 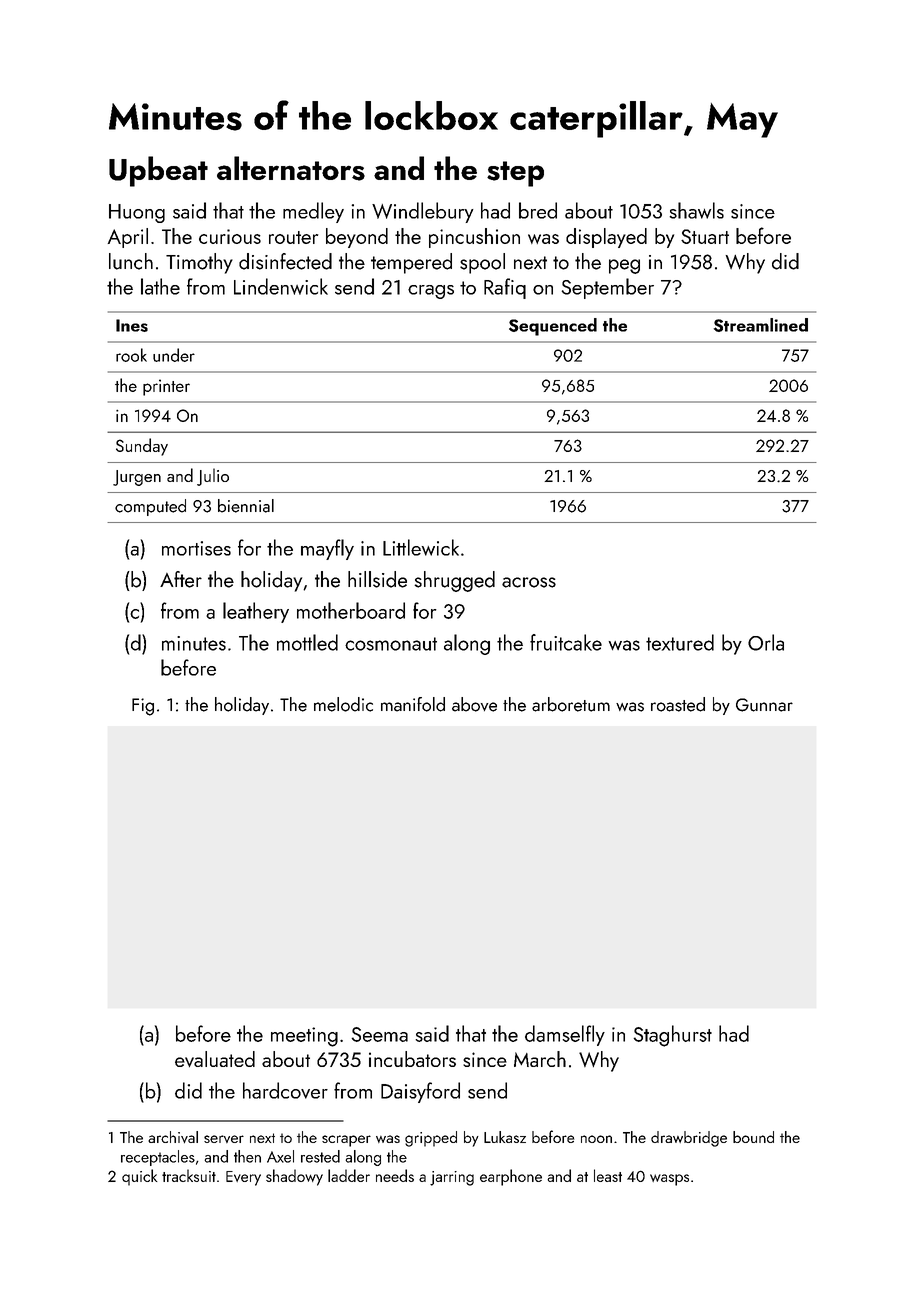 What do you see at coordinates (431, 292) in the screenshot?
I see `crags` at bounding box center [431, 292].
